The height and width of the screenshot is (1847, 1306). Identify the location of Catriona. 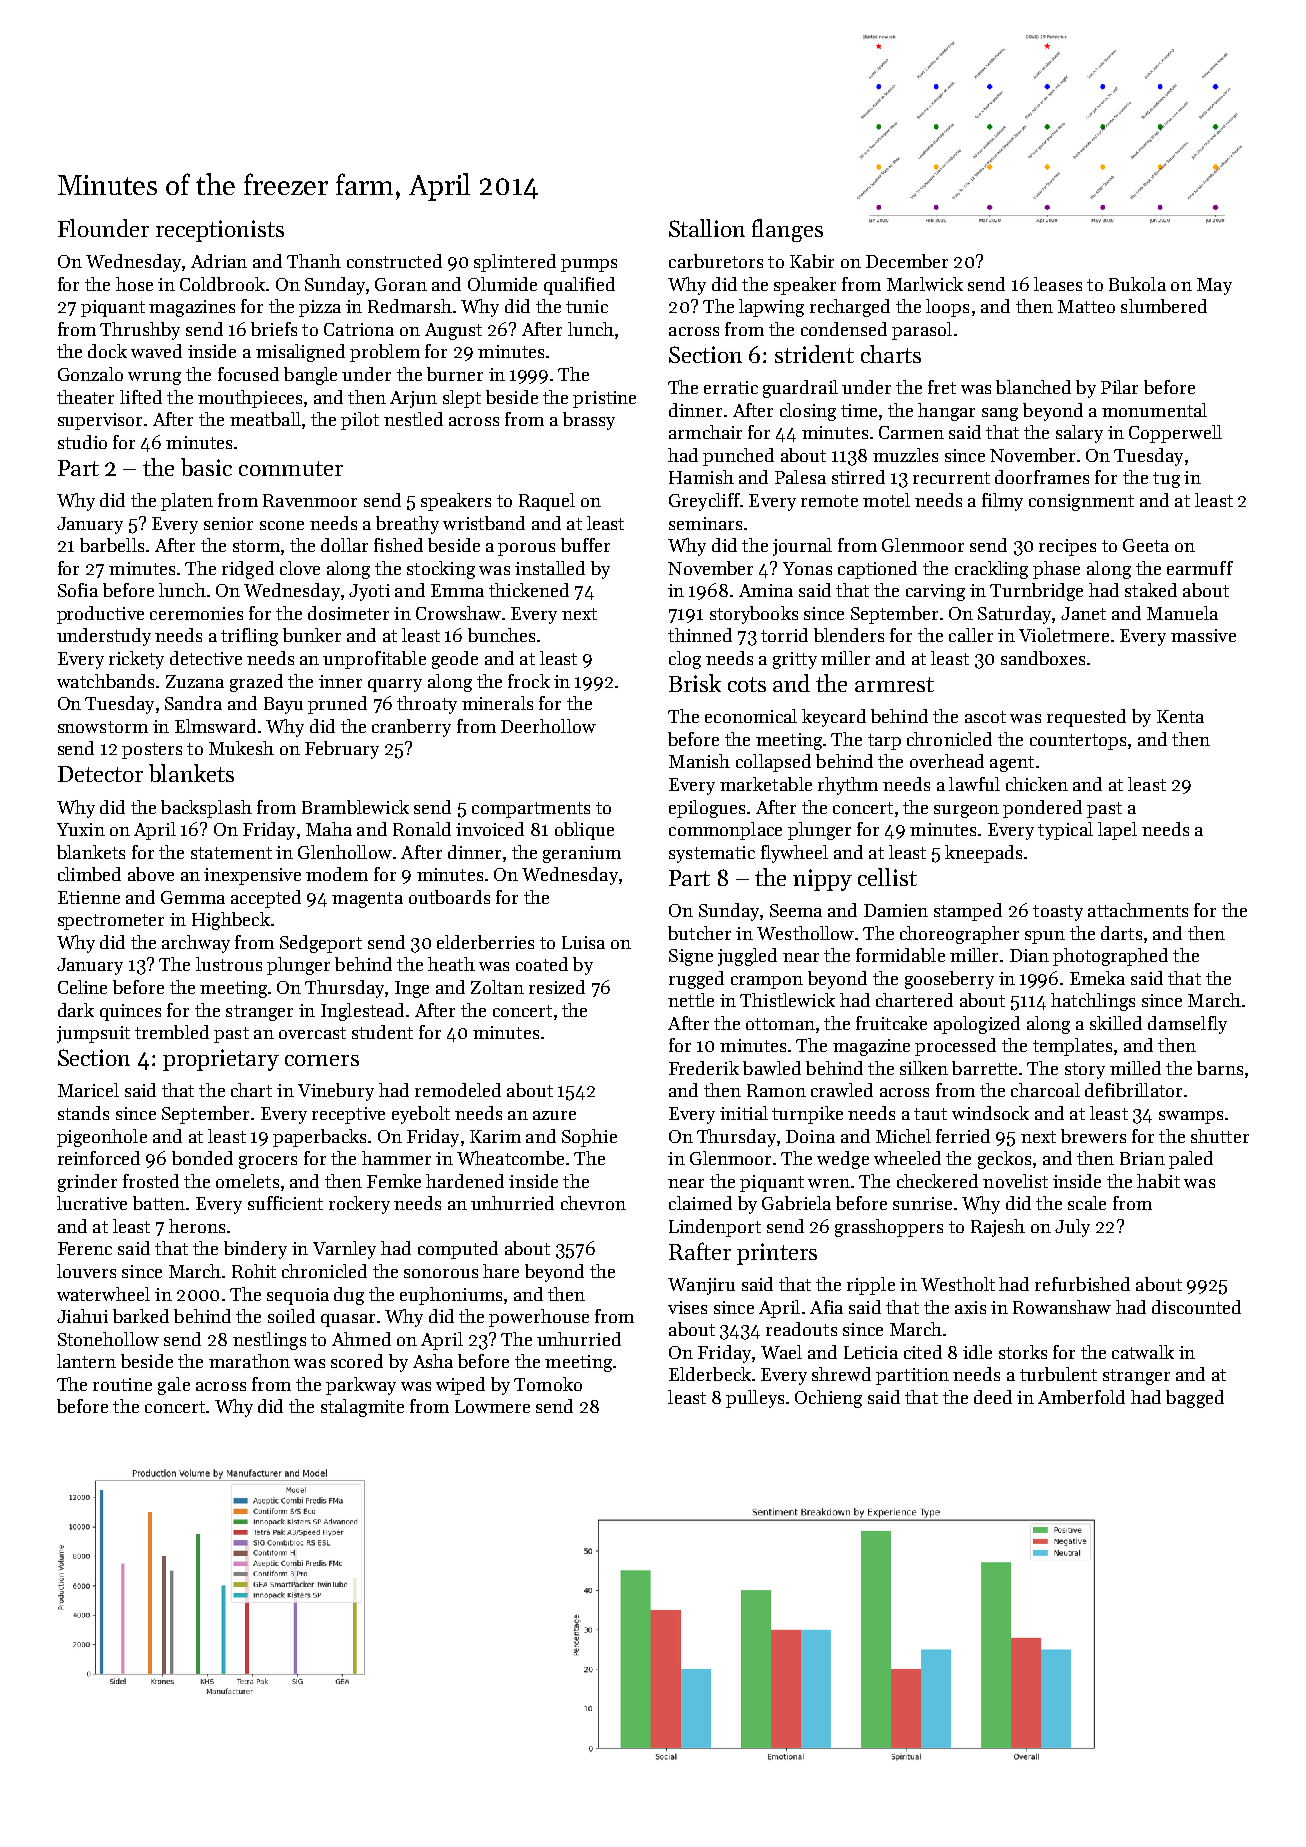
(359, 329).
